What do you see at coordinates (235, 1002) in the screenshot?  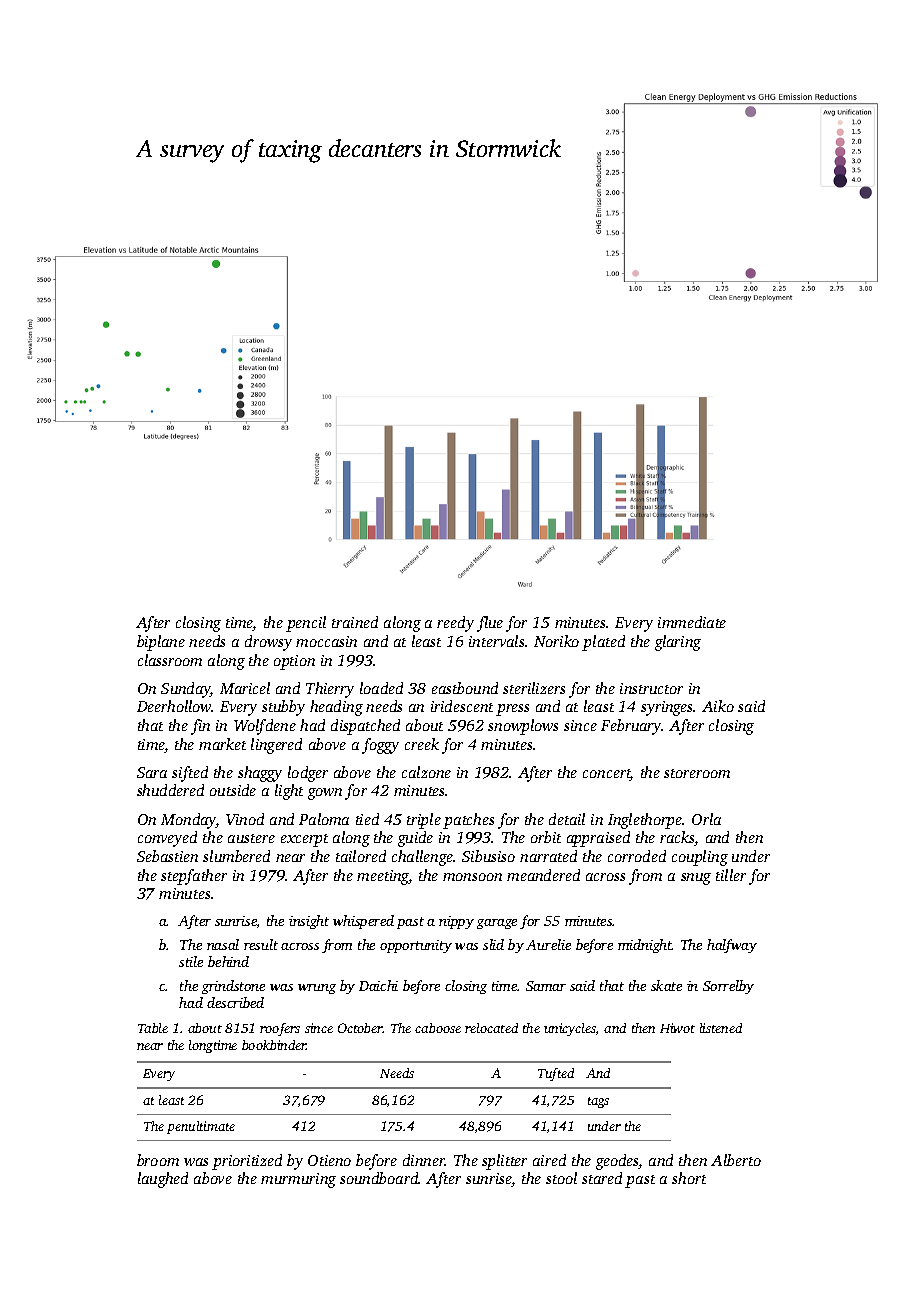 I see `described` at bounding box center [235, 1002].
